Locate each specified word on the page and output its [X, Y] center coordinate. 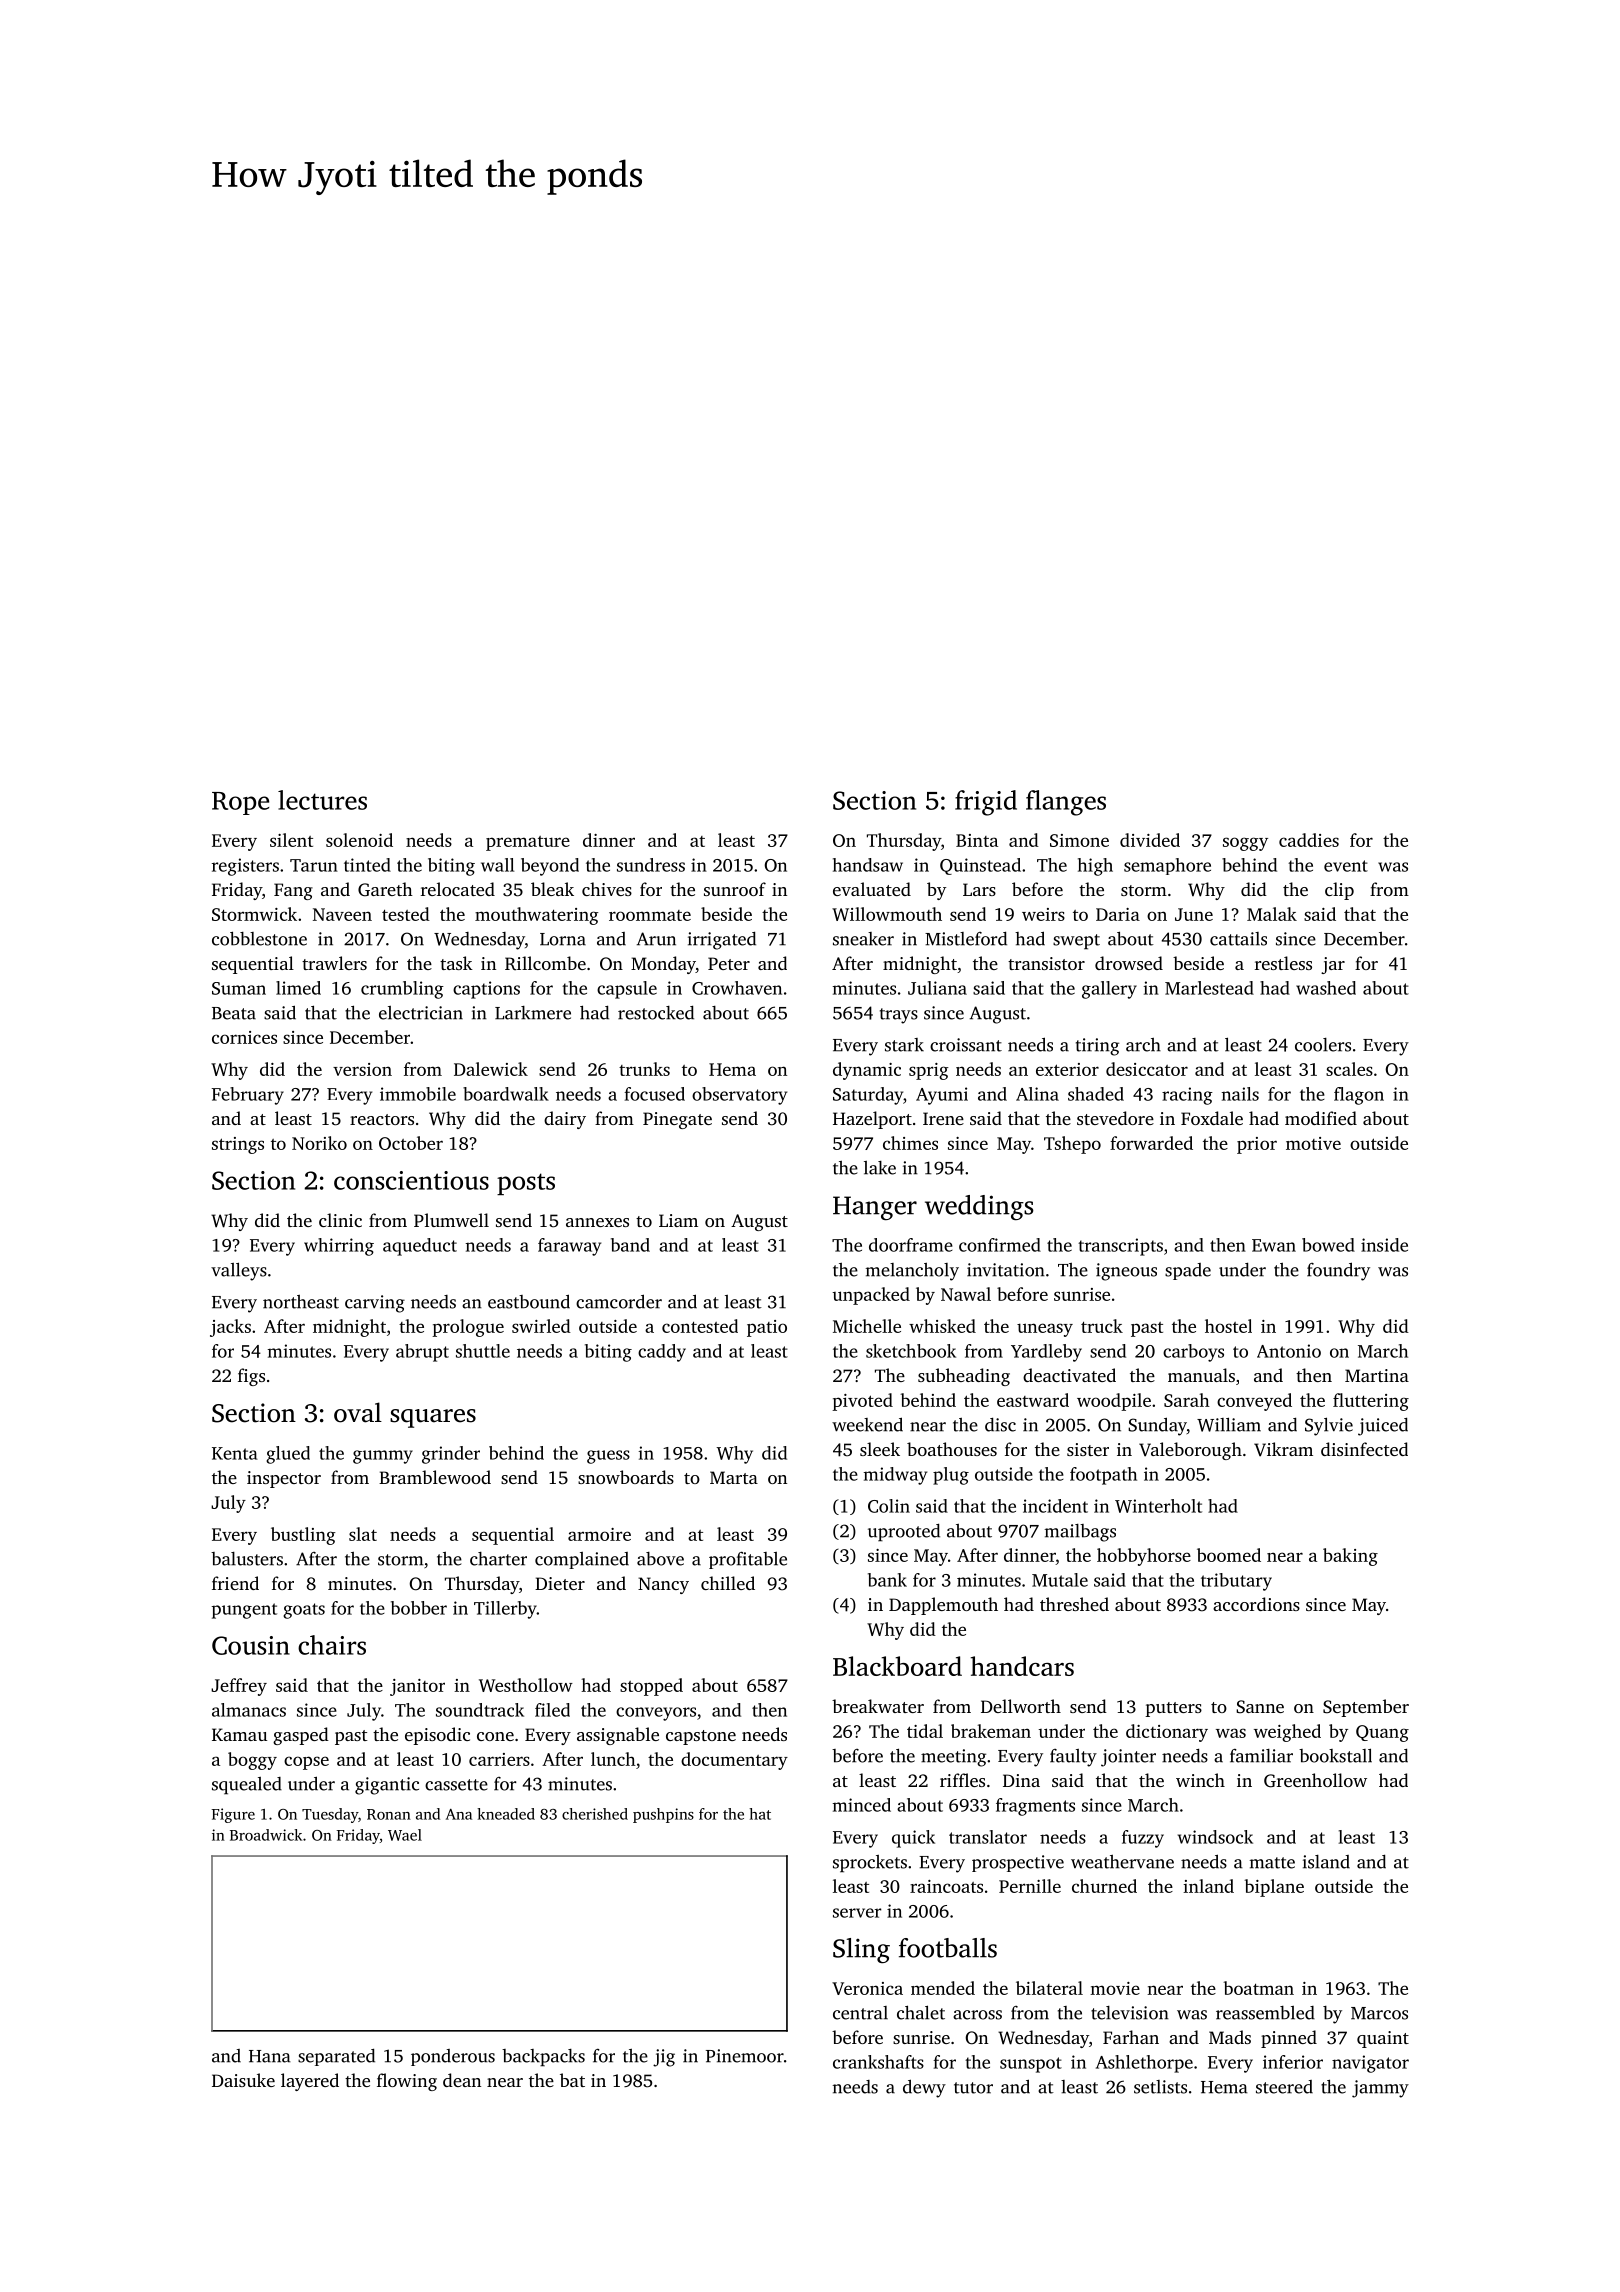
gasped [301, 1736]
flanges [1066, 803]
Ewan [1274, 1245]
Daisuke [243, 2080]
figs [251, 1377]
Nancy [663, 1585]
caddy [662, 1353]
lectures [322, 800]
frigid [986, 803]
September [1366, 1708]
